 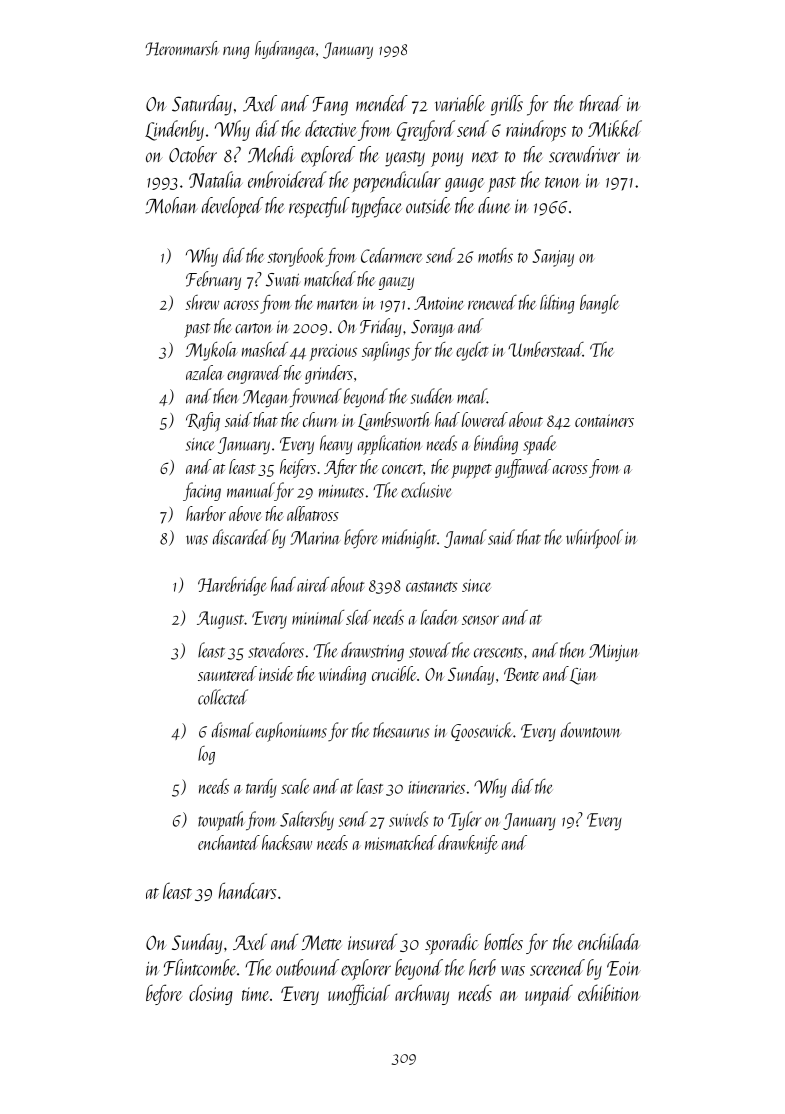 What do you see at coordinates (202, 105) in the screenshot?
I see `Saturday` at bounding box center [202, 105].
